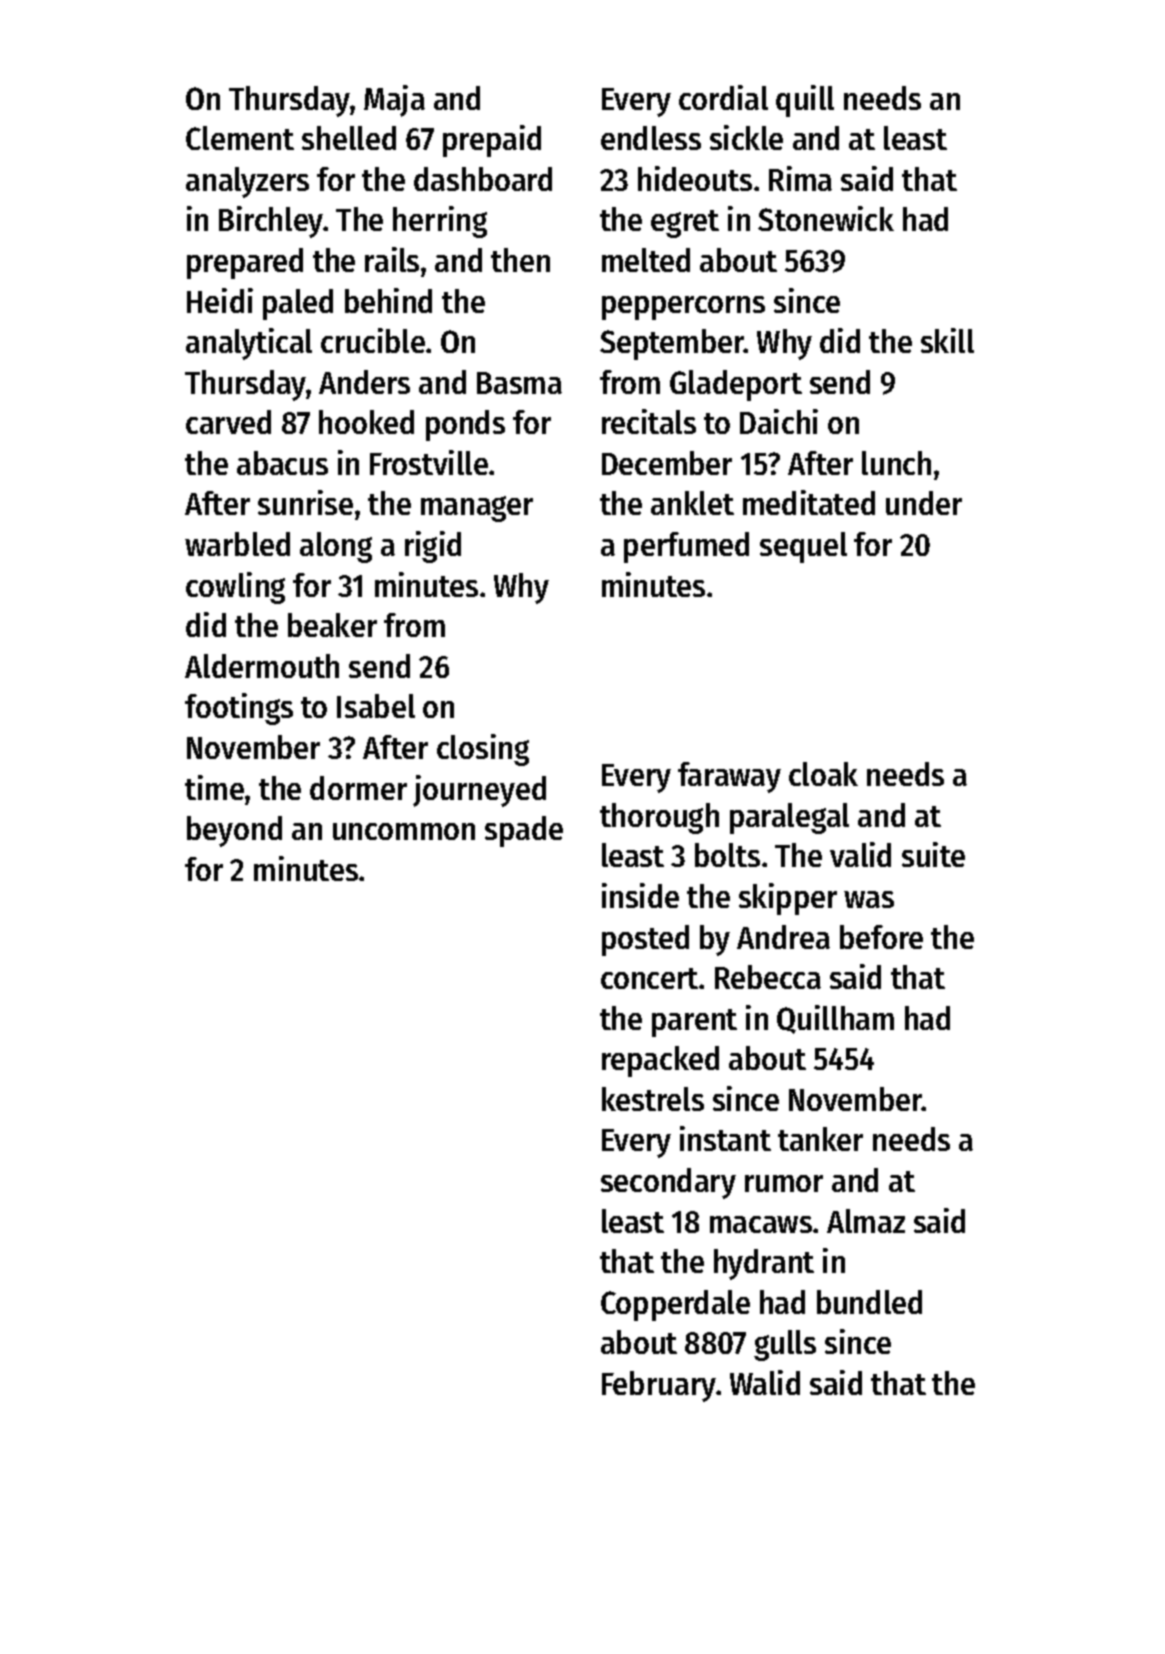 Image resolution: width=1165 pixels, height=1654 pixels. Describe the element at coordinates (924, 503) in the screenshot. I see `under` at that location.
